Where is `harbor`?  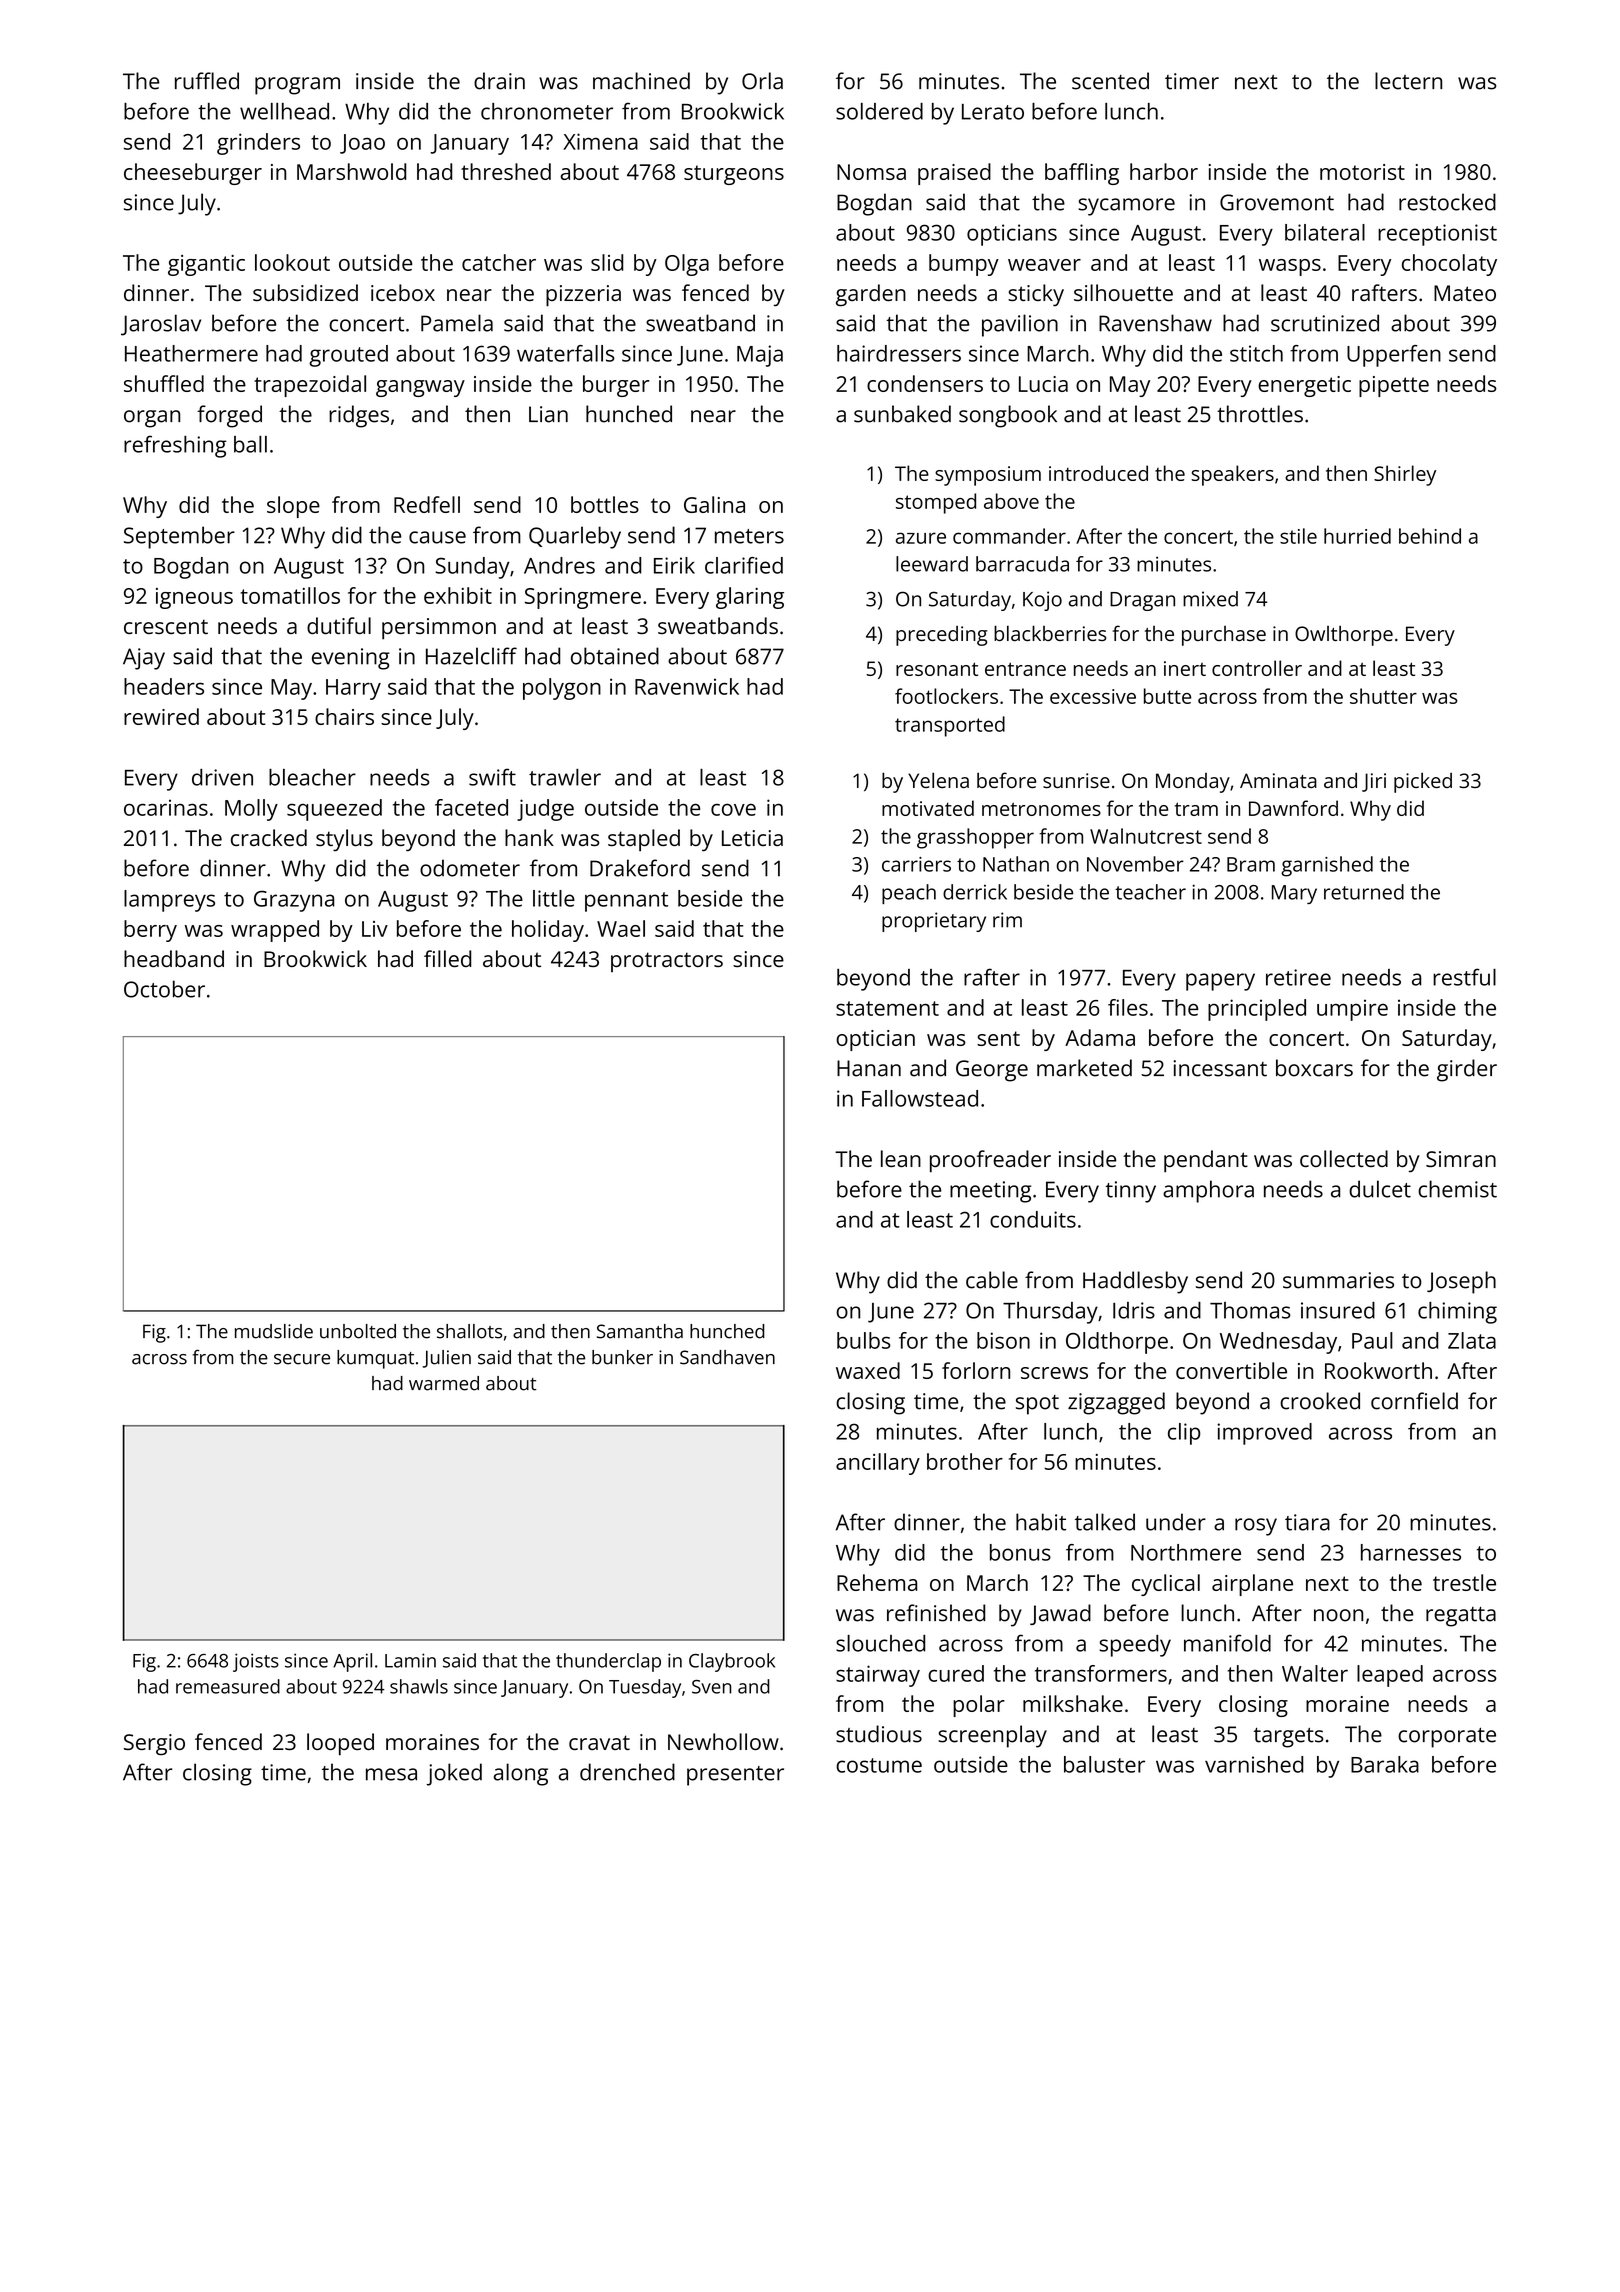 harbor is located at coordinates (1164, 171).
